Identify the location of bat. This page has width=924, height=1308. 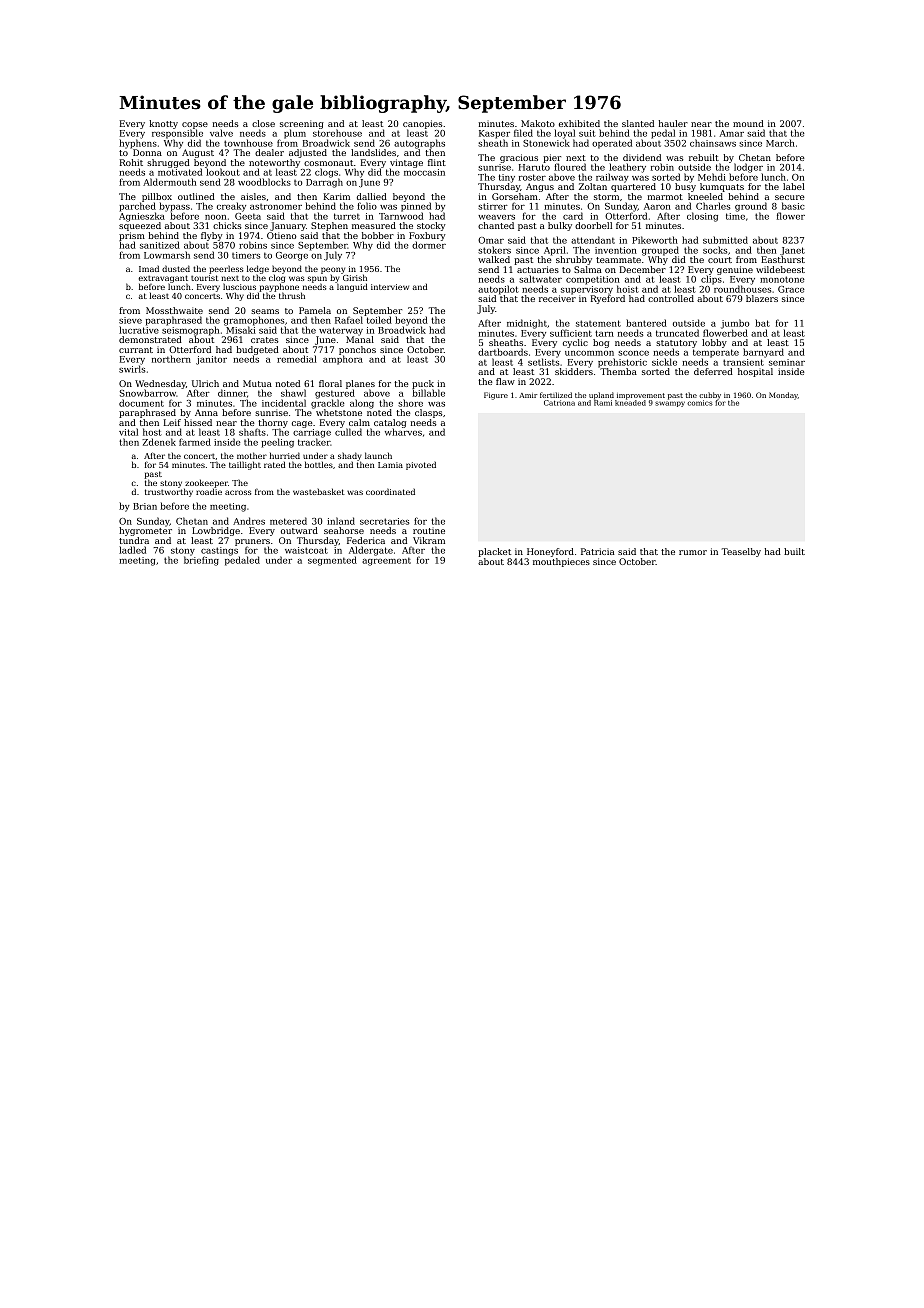
(762, 323).
